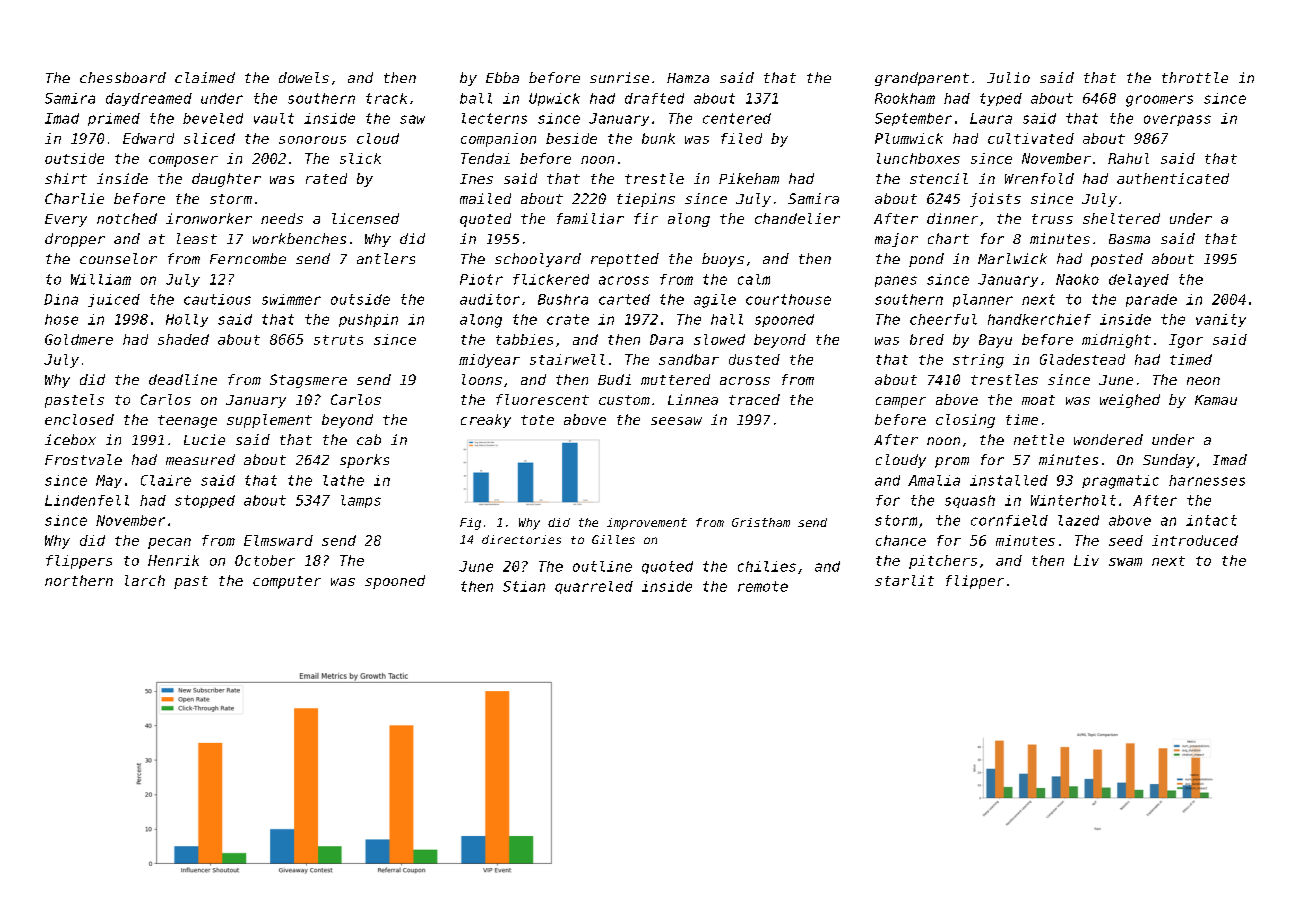 The image size is (1308, 924). Describe the element at coordinates (542, 399) in the image. I see `fluorescent` at that location.
